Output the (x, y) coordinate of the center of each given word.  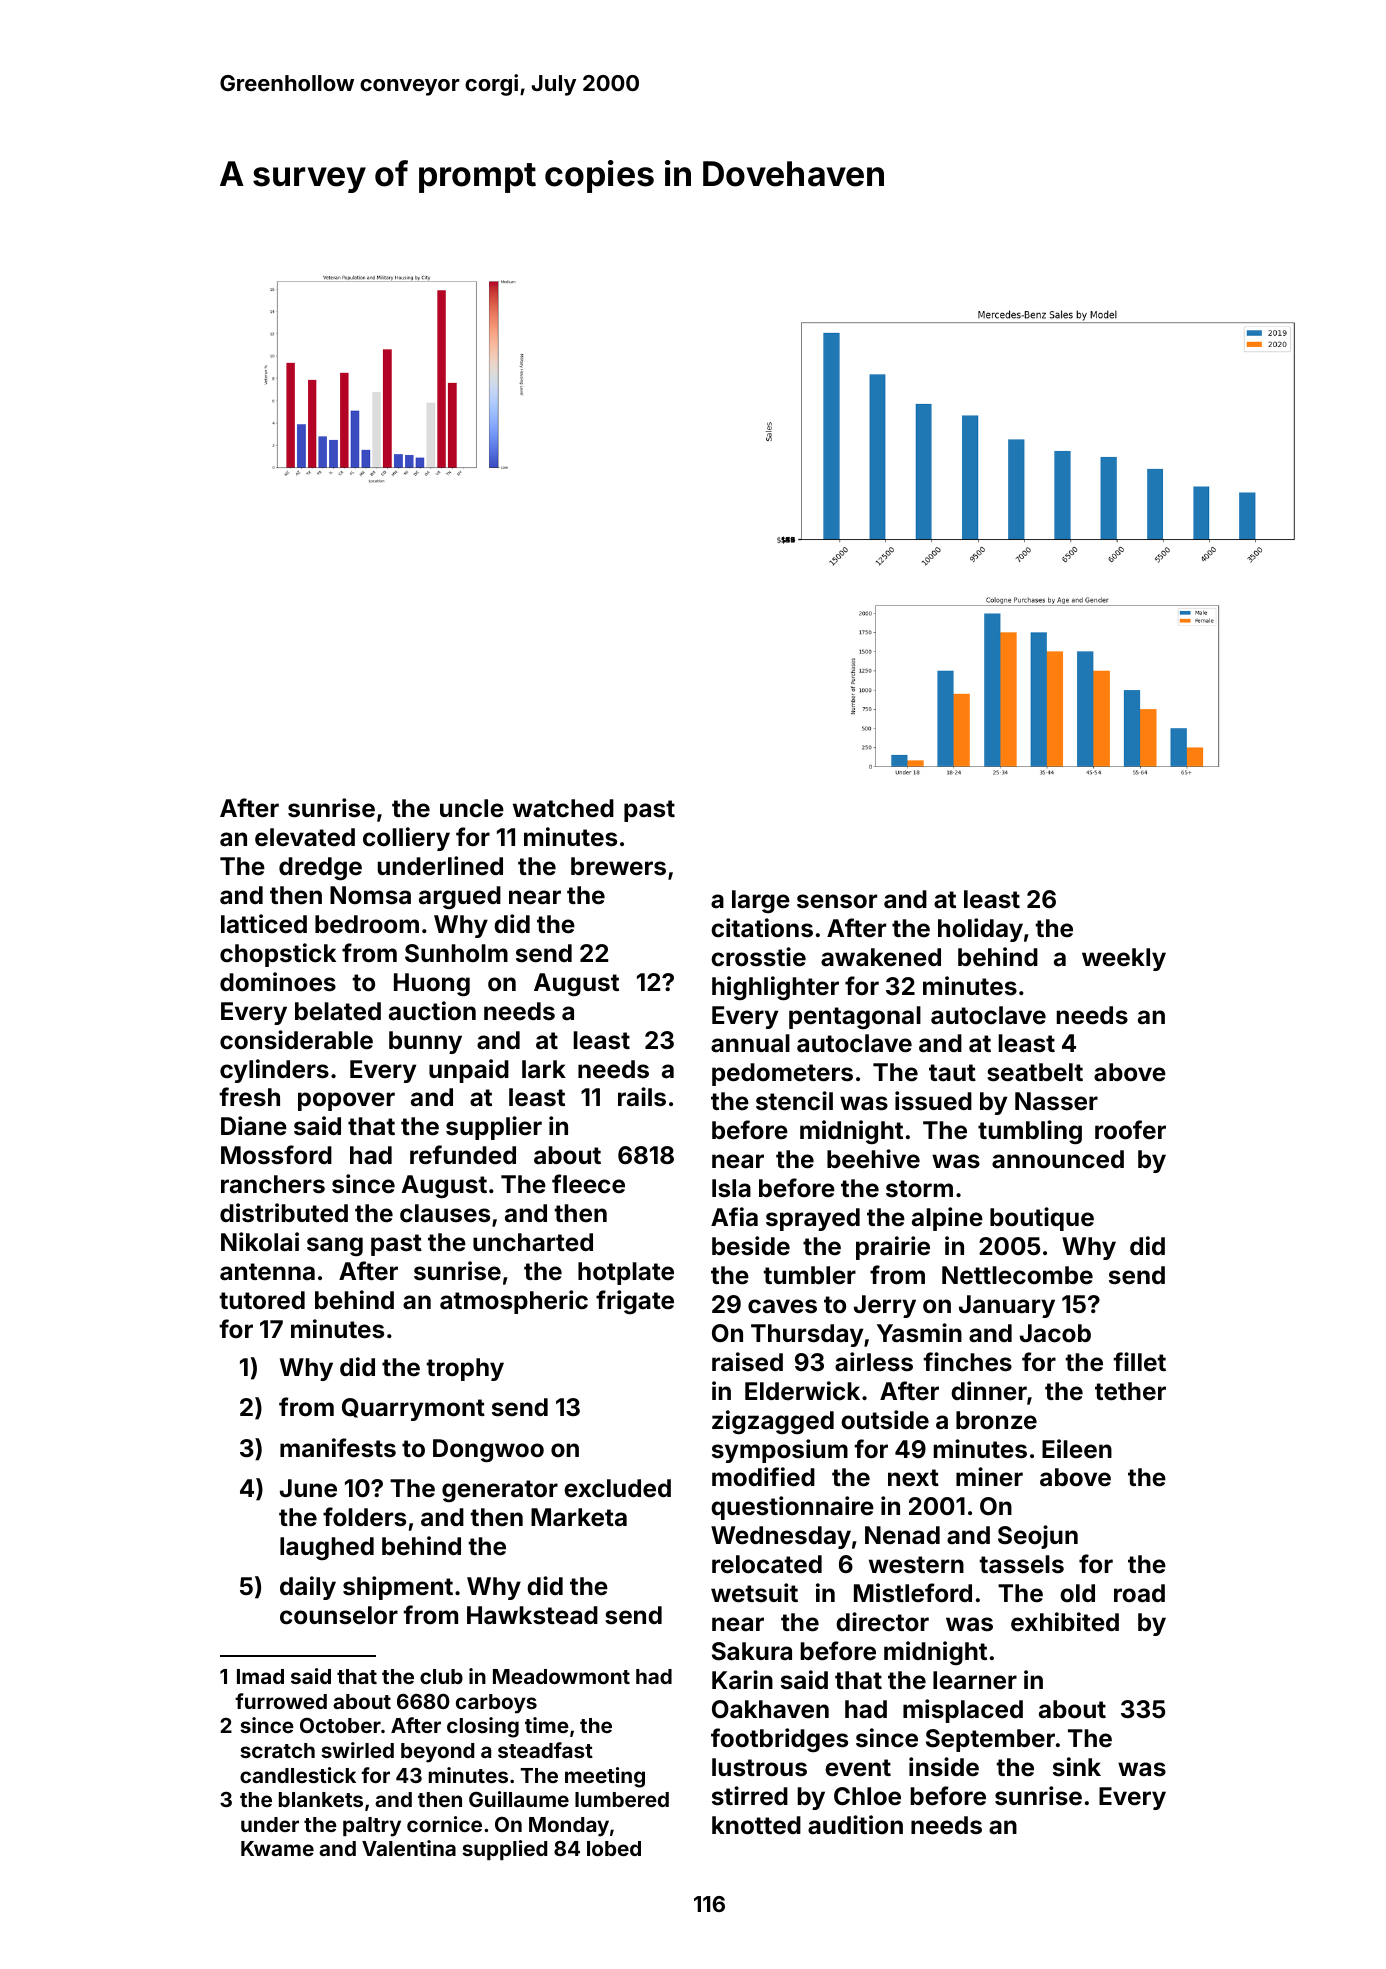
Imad (260, 1676)
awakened (881, 957)
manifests (338, 1448)
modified (763, 1477)
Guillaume (519, 1799)
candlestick (298, 1775)
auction (432, 1011)
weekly (1124, 959)
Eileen (1077, 1449)
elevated (305, 837)
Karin (742, 1680)
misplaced (963, 1711)
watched (563, 808)
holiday (980, 930)
